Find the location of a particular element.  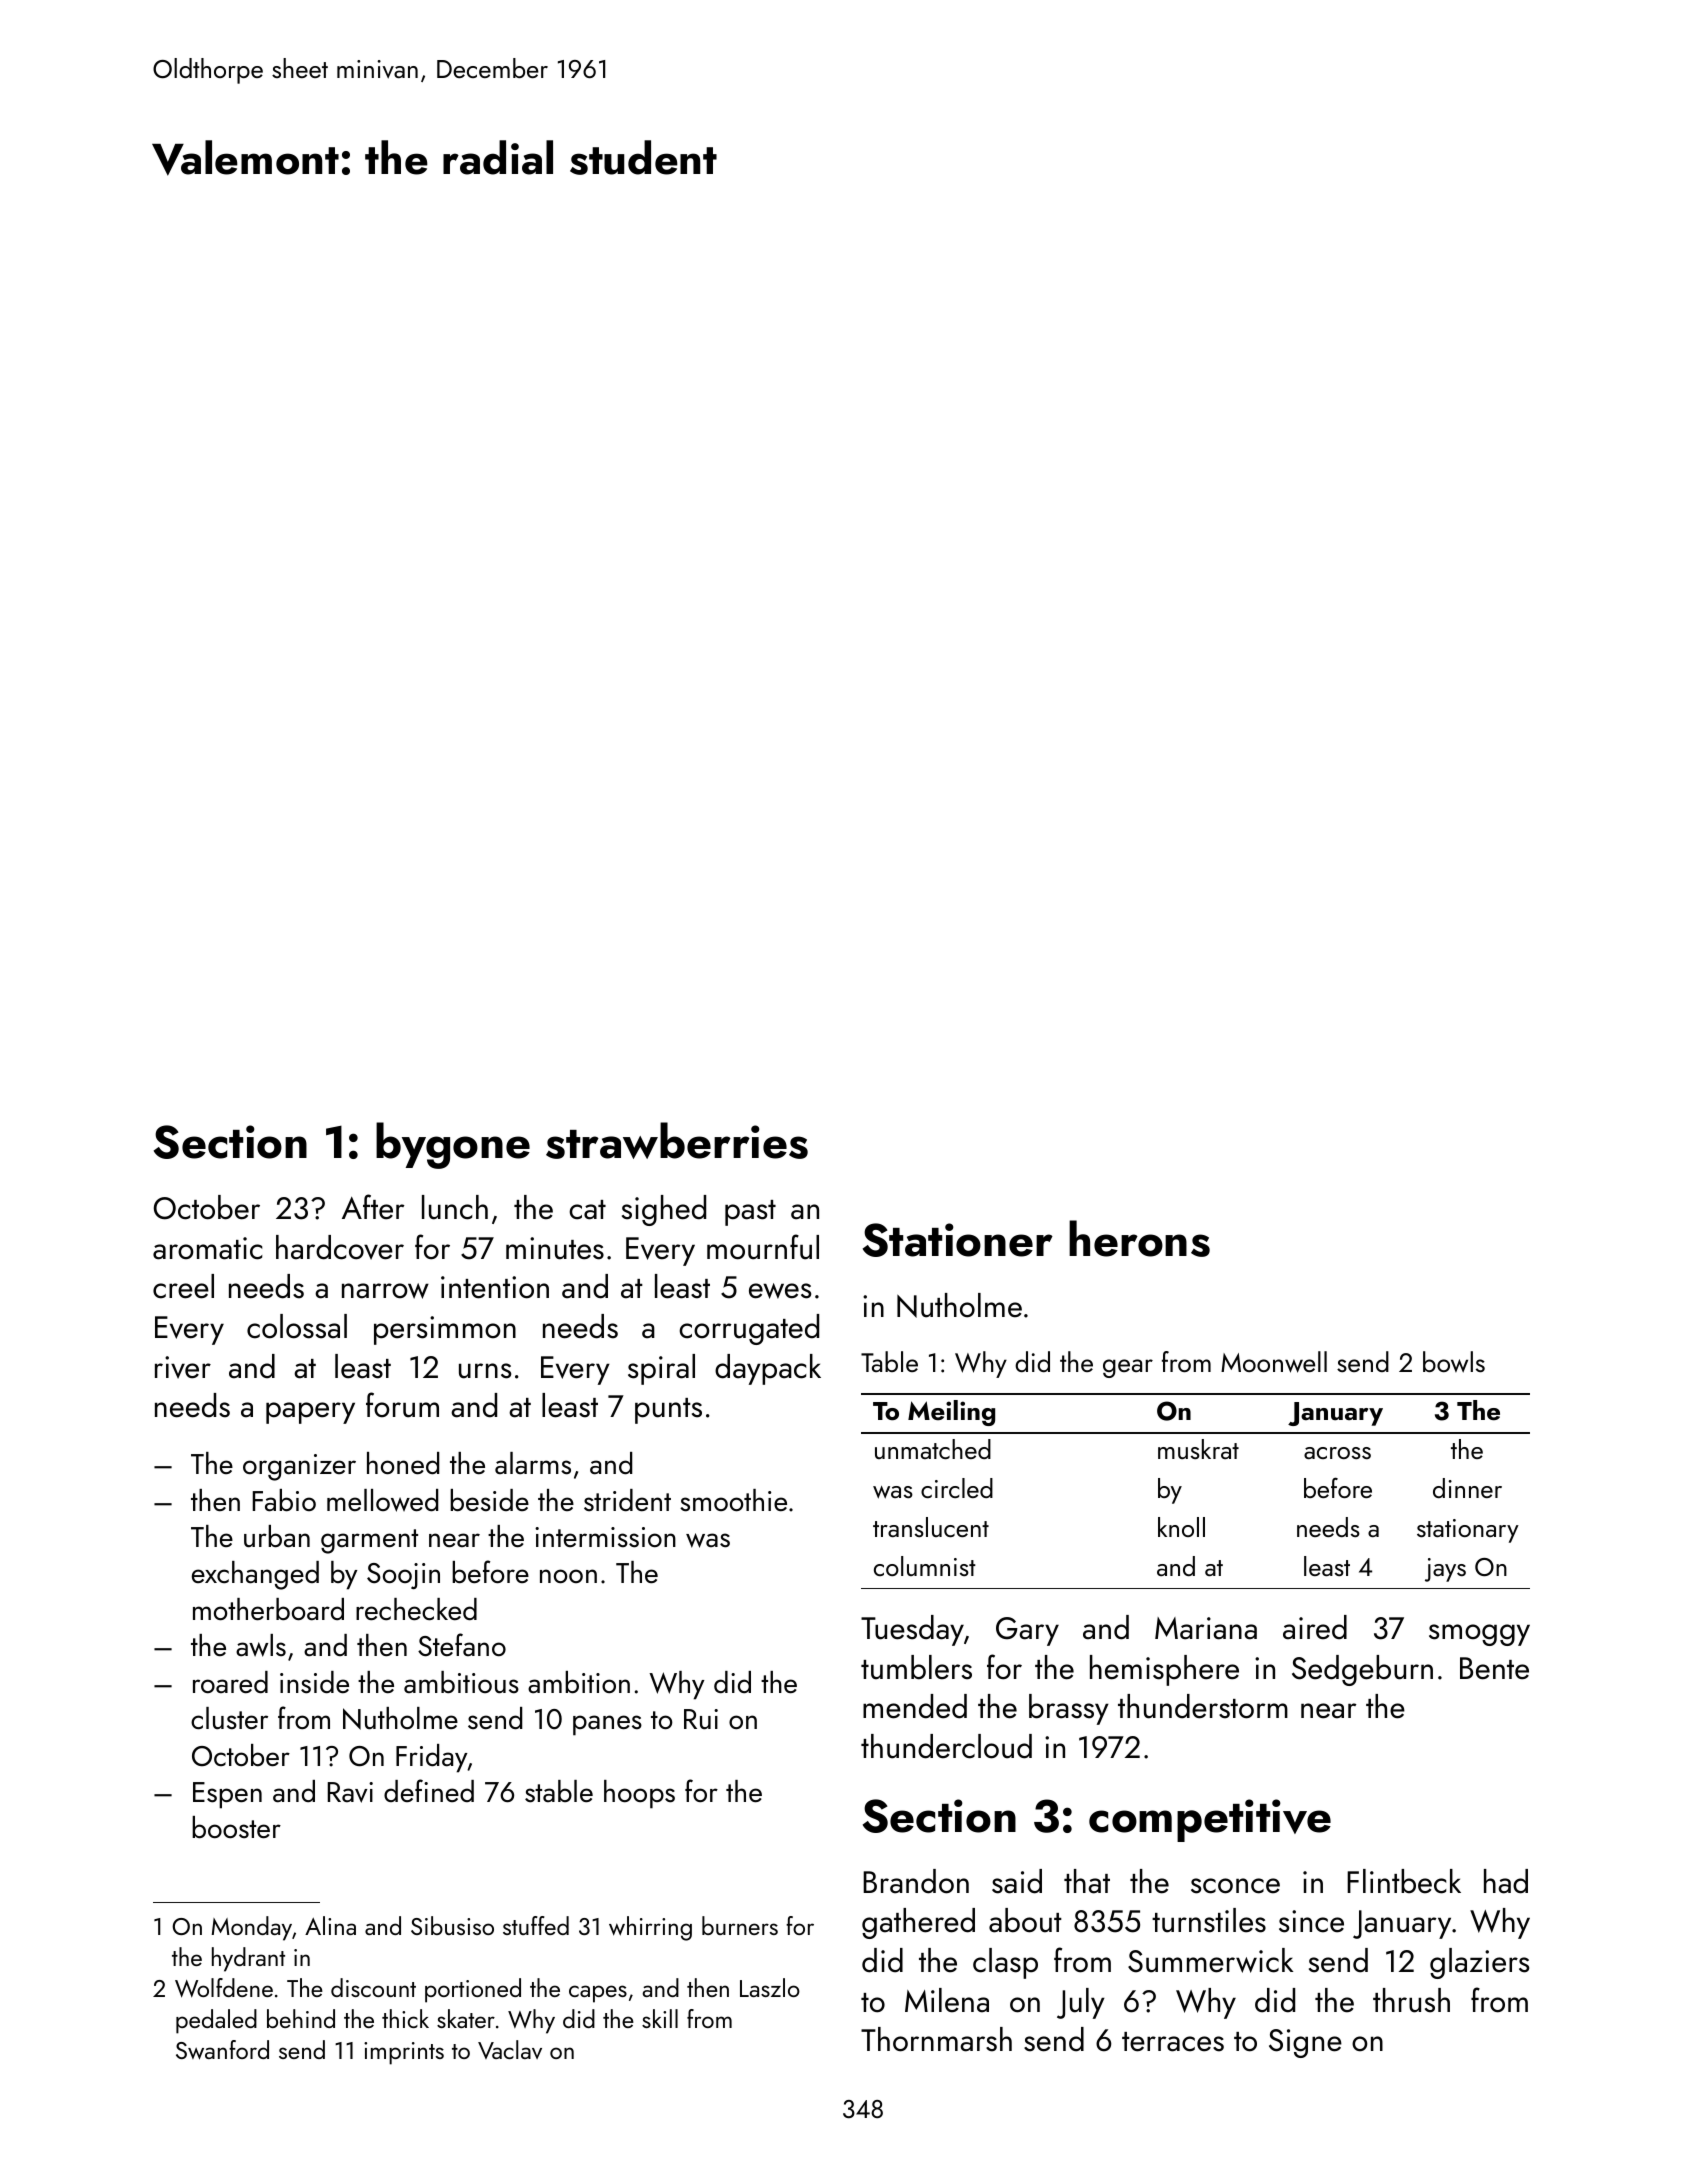

rechecked is located at coordinates (416, 1609).
